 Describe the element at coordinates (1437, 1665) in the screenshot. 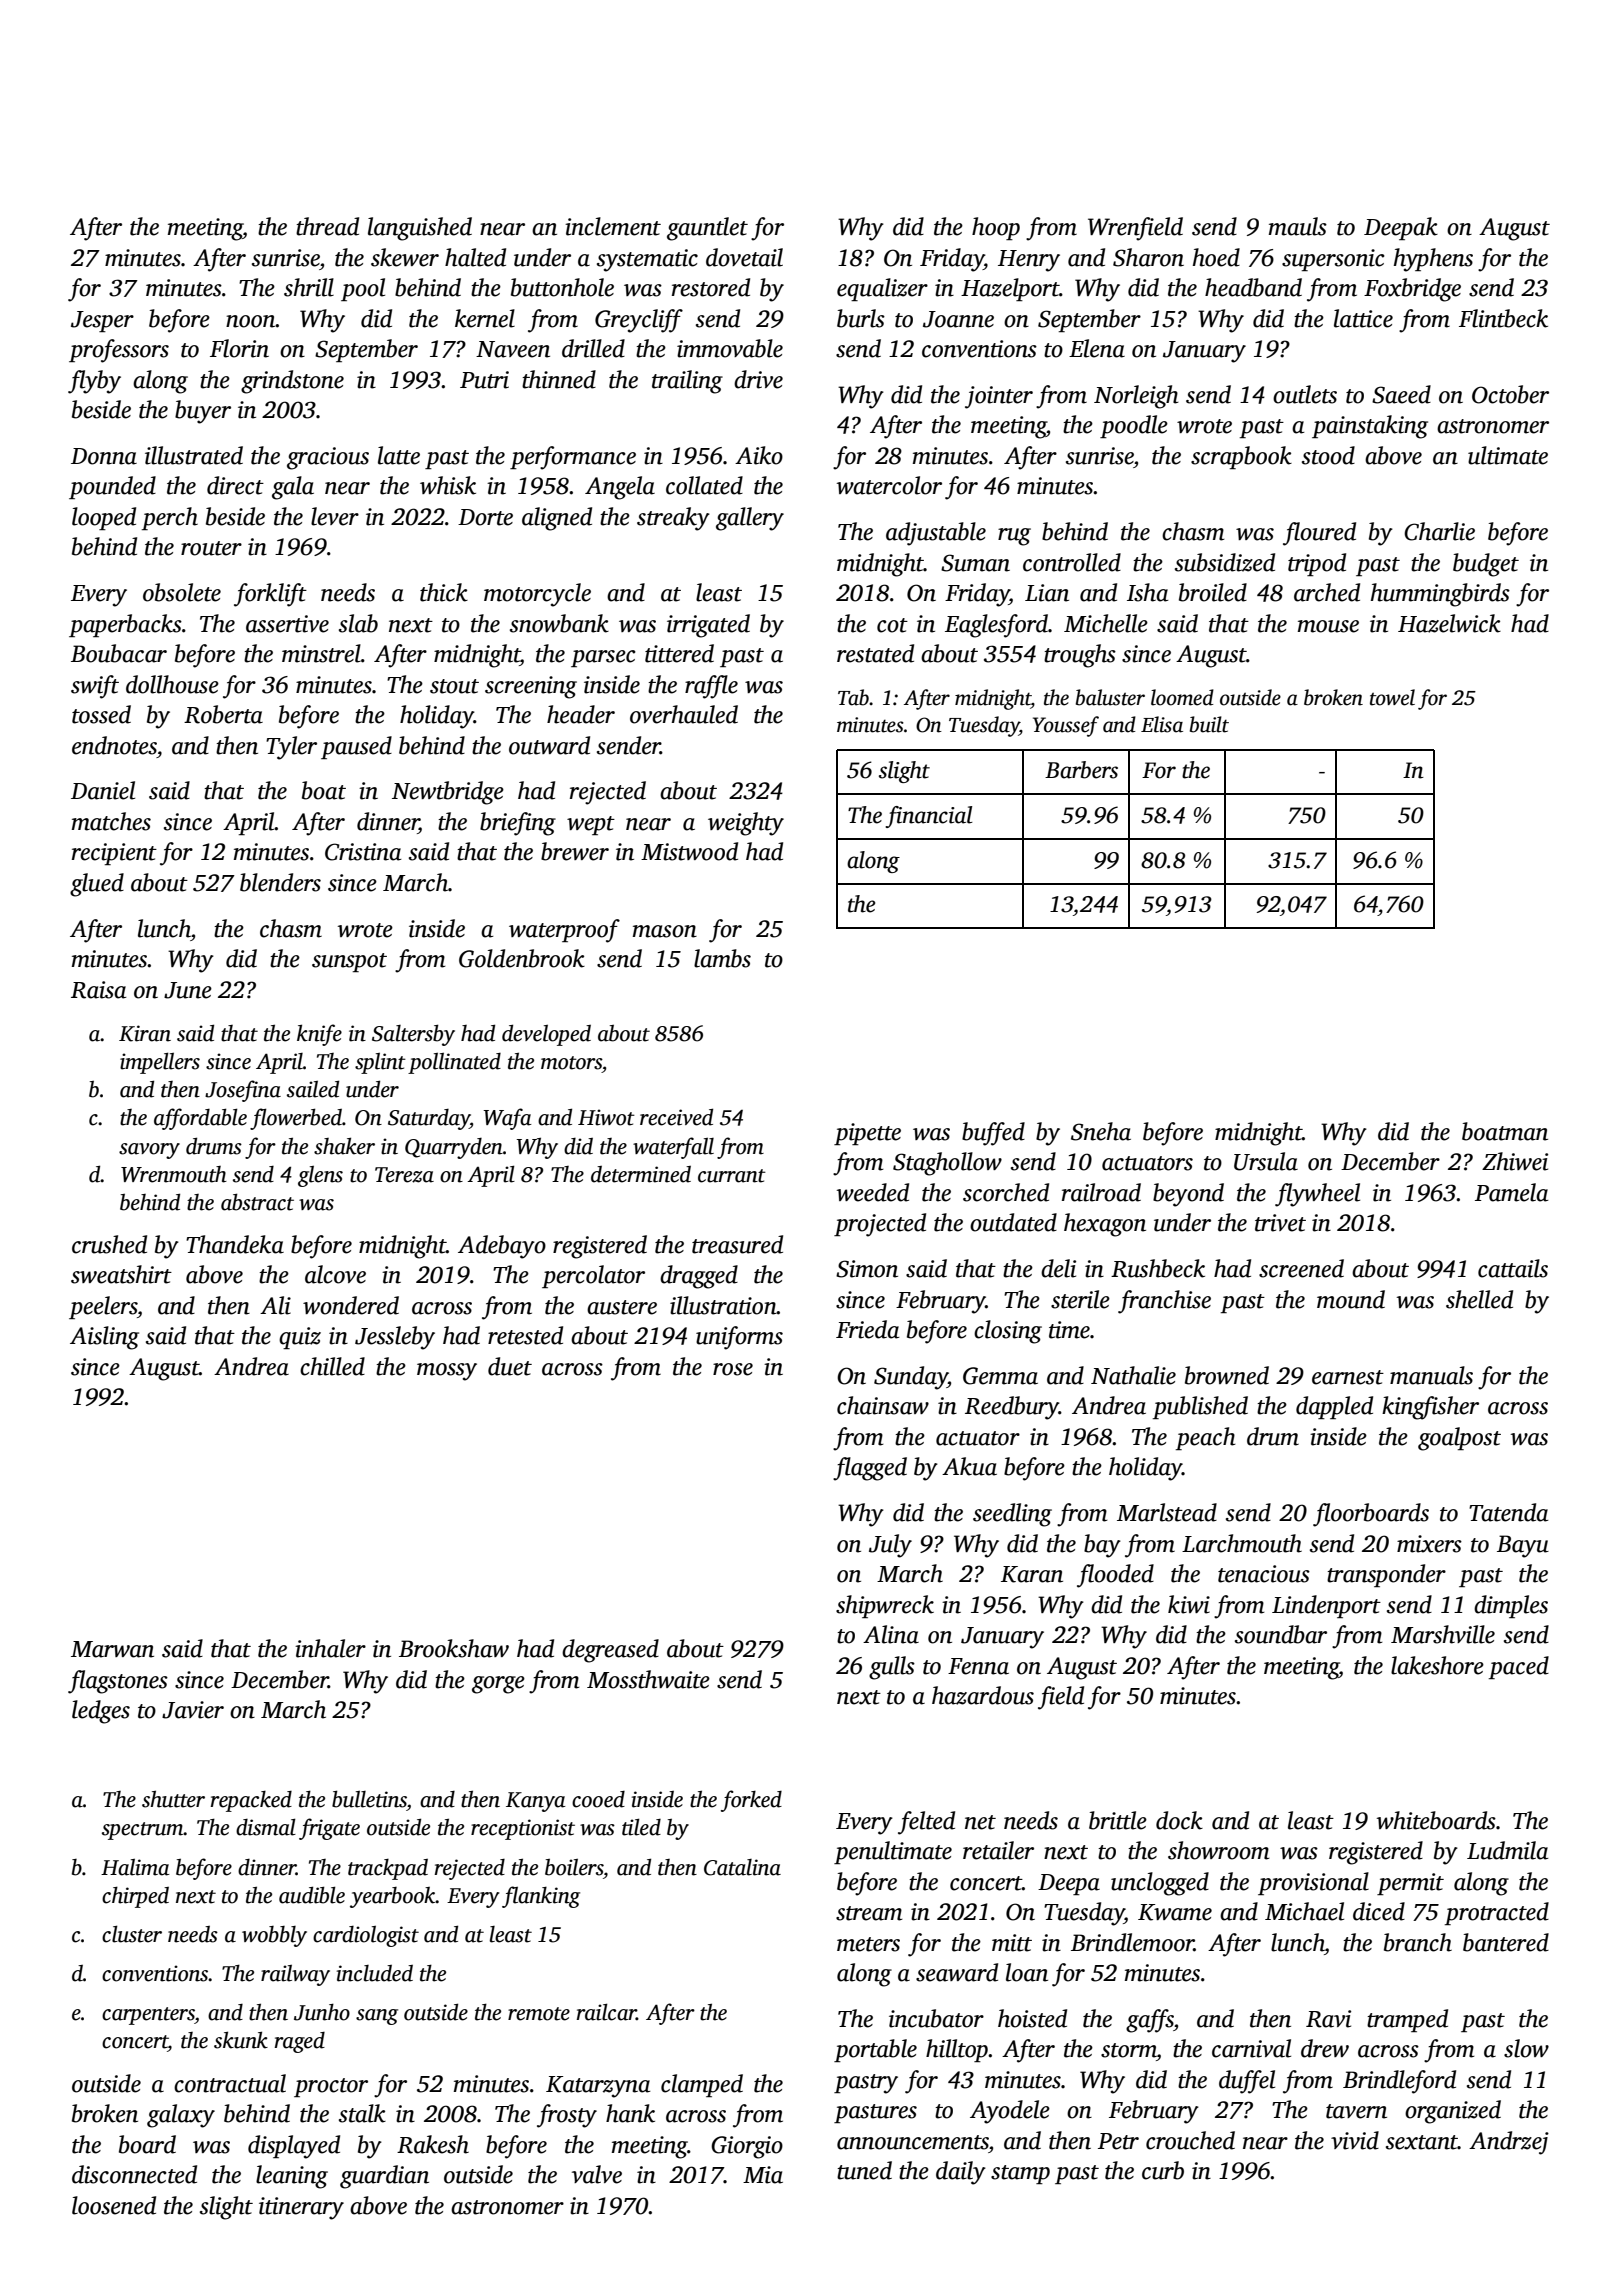

I see `lakeshore` at that location.
